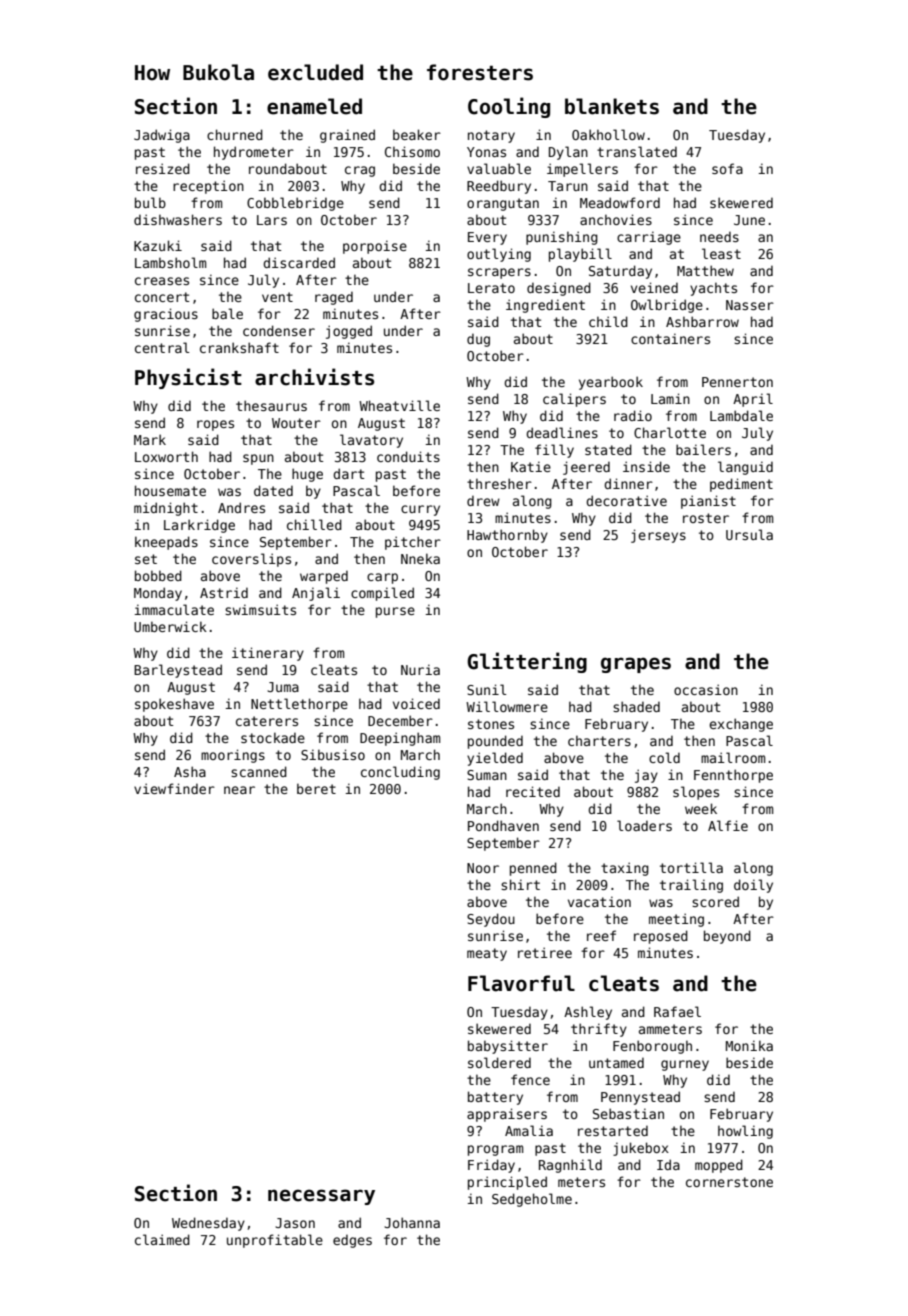  Describe the element at coordinates (741, 485) in the page. I see `pediment` at that location.
